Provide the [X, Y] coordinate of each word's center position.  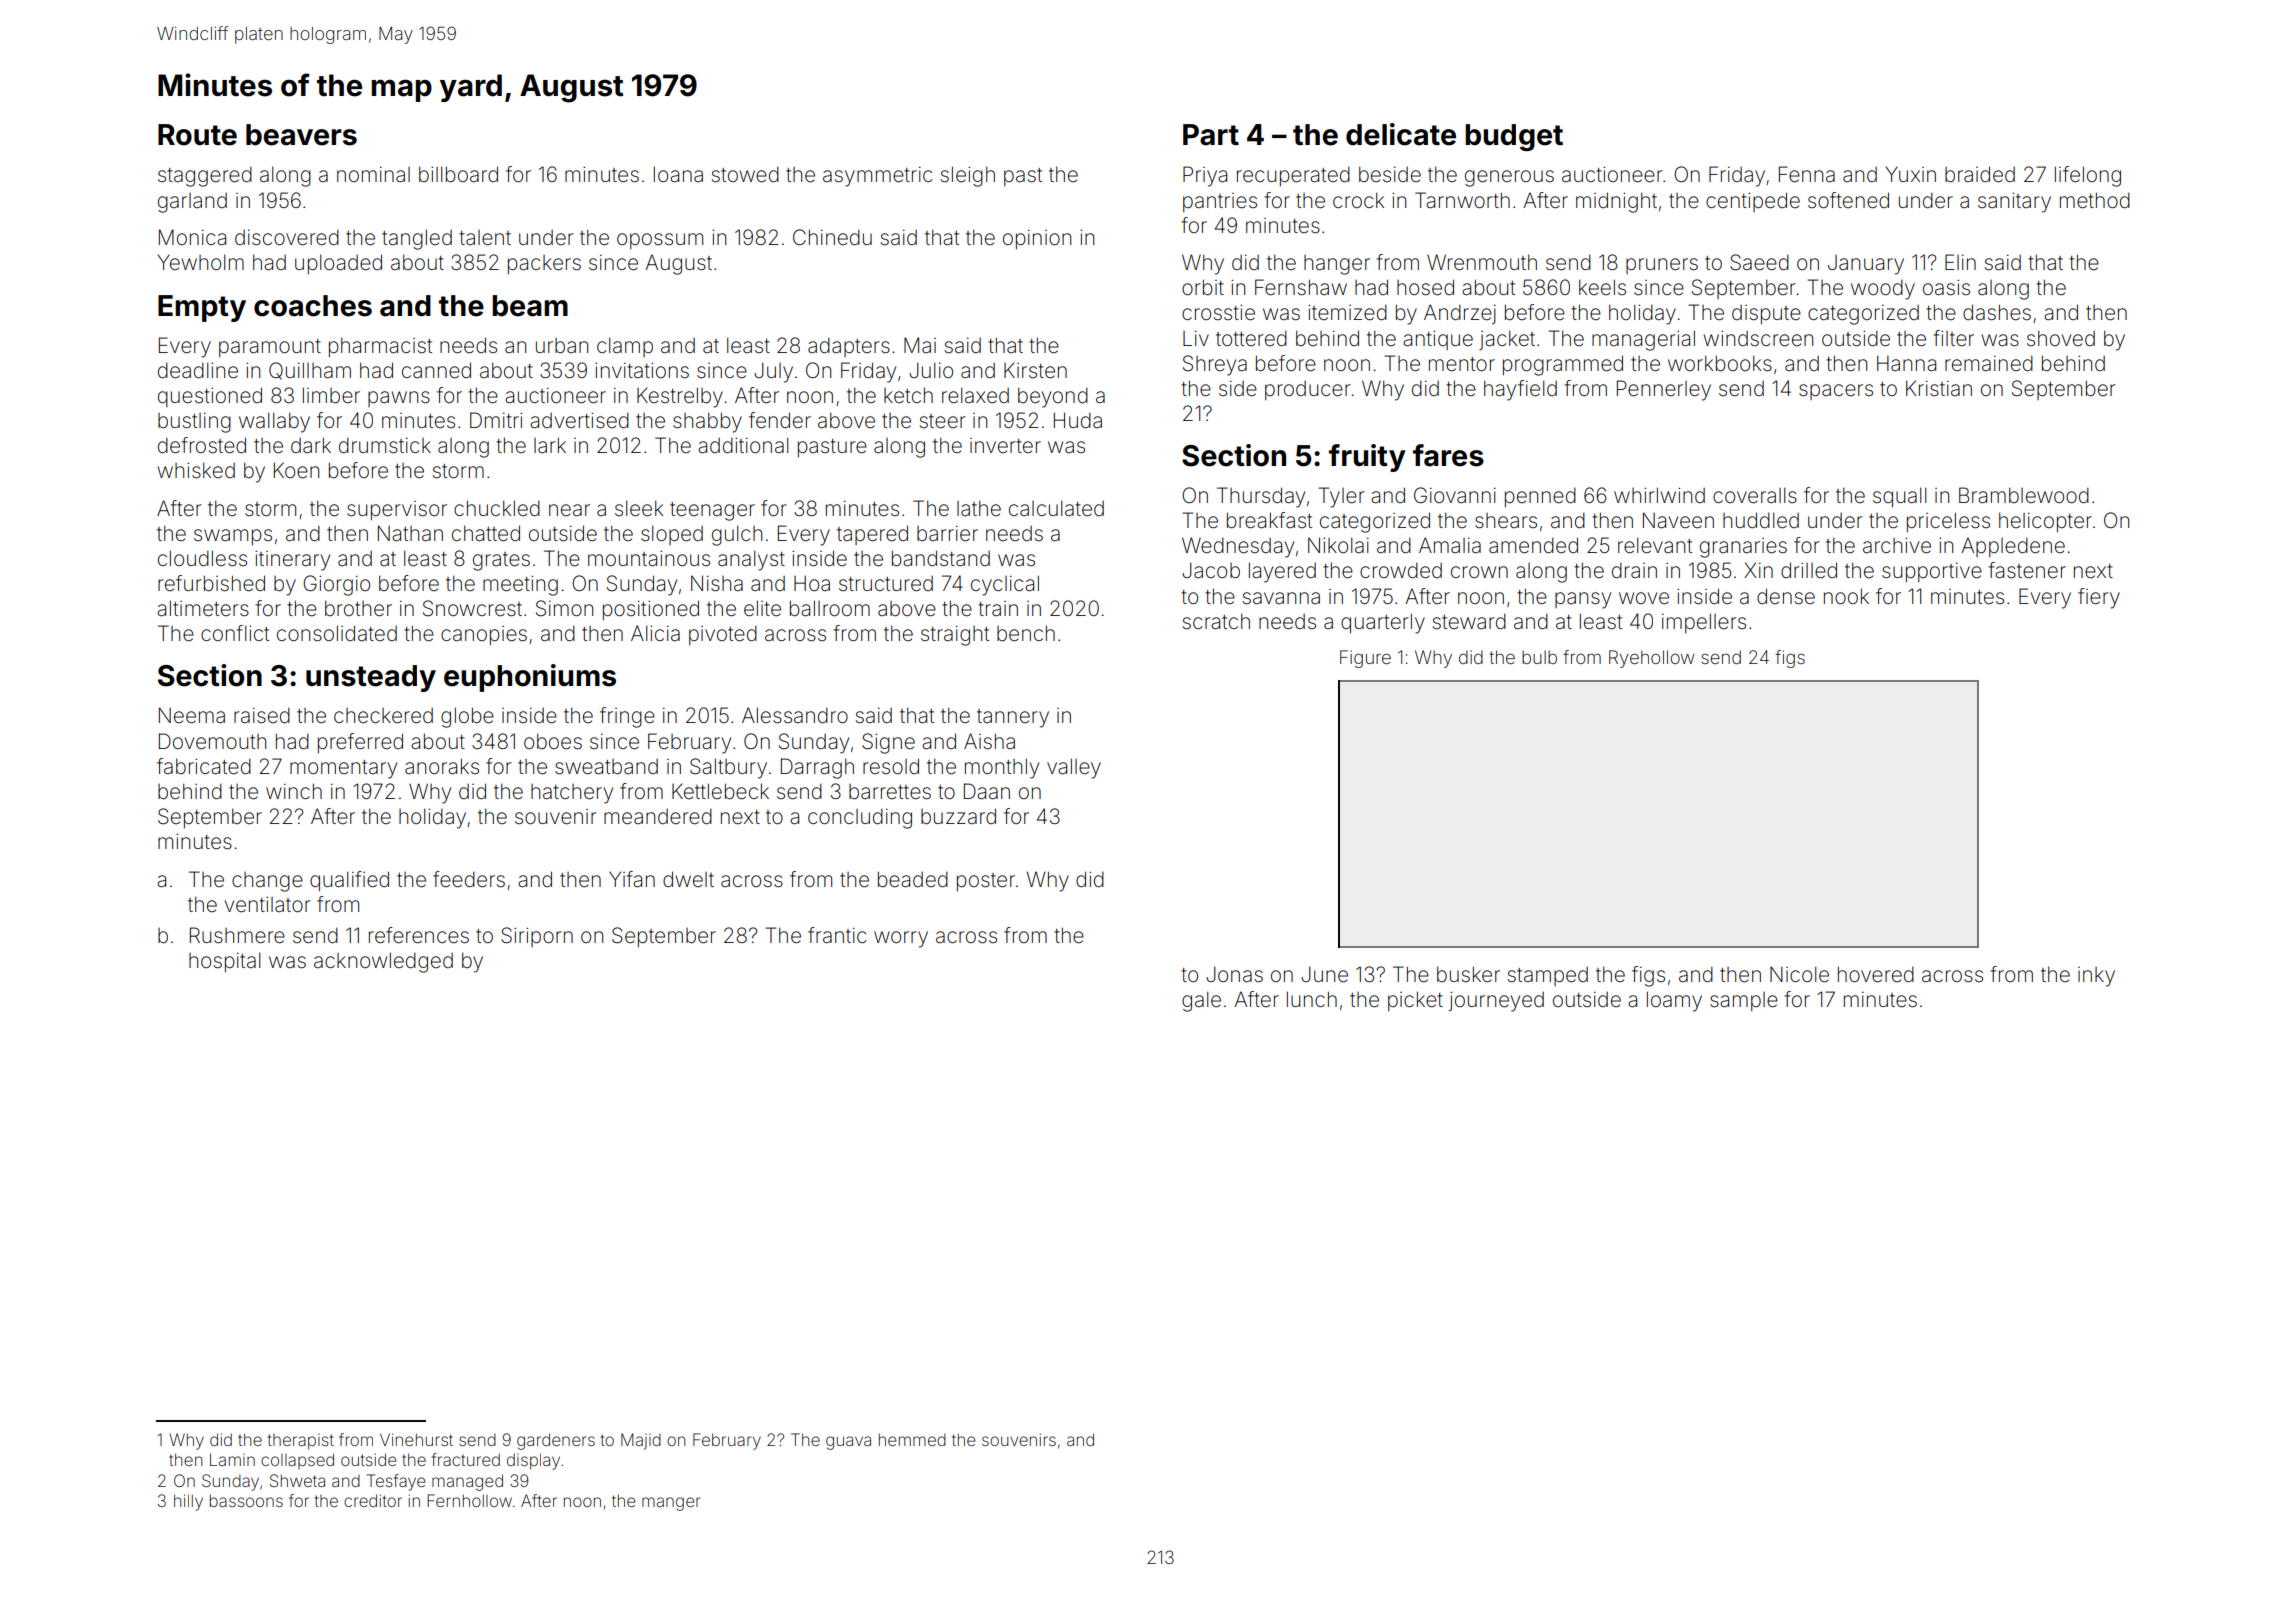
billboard [458, 174]
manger [671, 1504]
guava [848, 1443]
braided [1980, 174]
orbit [1203, 287]
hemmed [912, 1439]
